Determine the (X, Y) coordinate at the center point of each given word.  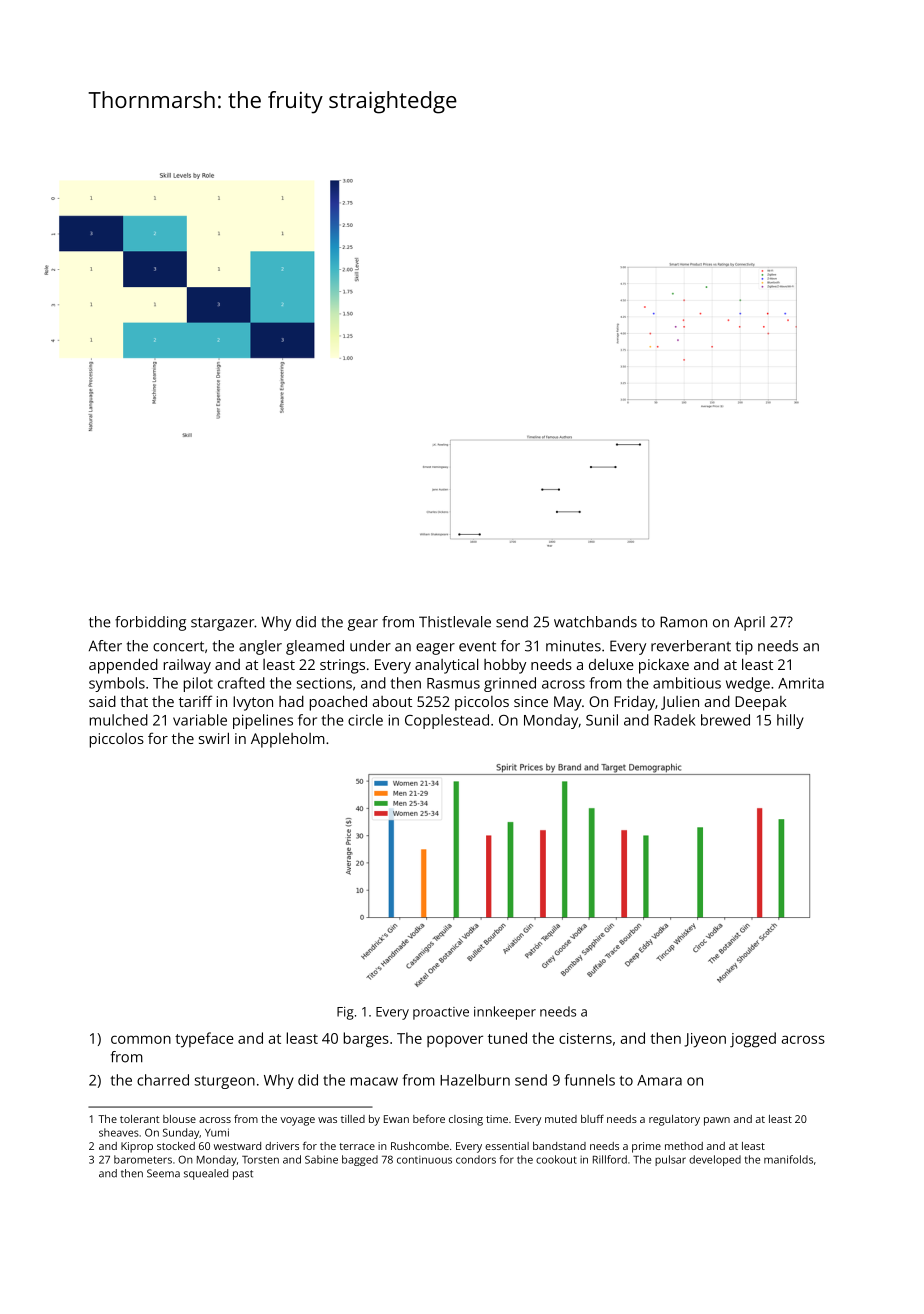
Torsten (260, 1160)
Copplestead (447, 721)
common (141, 1039)
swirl (214, 738)
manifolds (788, 1159)
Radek (674, 720)
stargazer (222, 624)
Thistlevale (455, 622)
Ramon (683, 622)
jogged (753, 1040)
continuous (424, 1160)
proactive (441, 1013)
